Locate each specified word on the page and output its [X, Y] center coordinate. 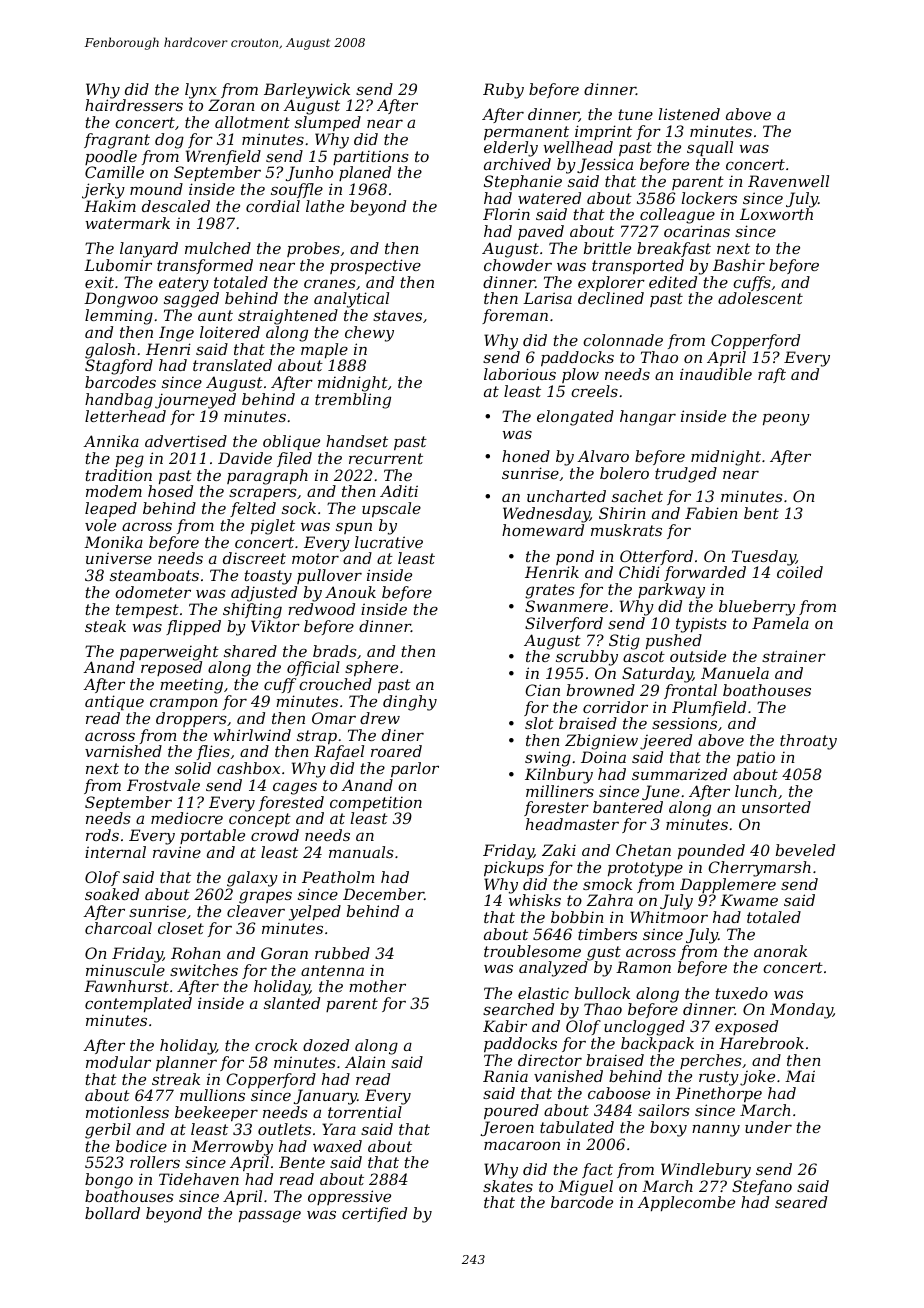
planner [186, 1063]
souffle [297, 190]
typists [701, 625]
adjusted [264, 594]
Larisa [547, 298]
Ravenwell [788, 181]
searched [518, 1009]
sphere [371, 668]
